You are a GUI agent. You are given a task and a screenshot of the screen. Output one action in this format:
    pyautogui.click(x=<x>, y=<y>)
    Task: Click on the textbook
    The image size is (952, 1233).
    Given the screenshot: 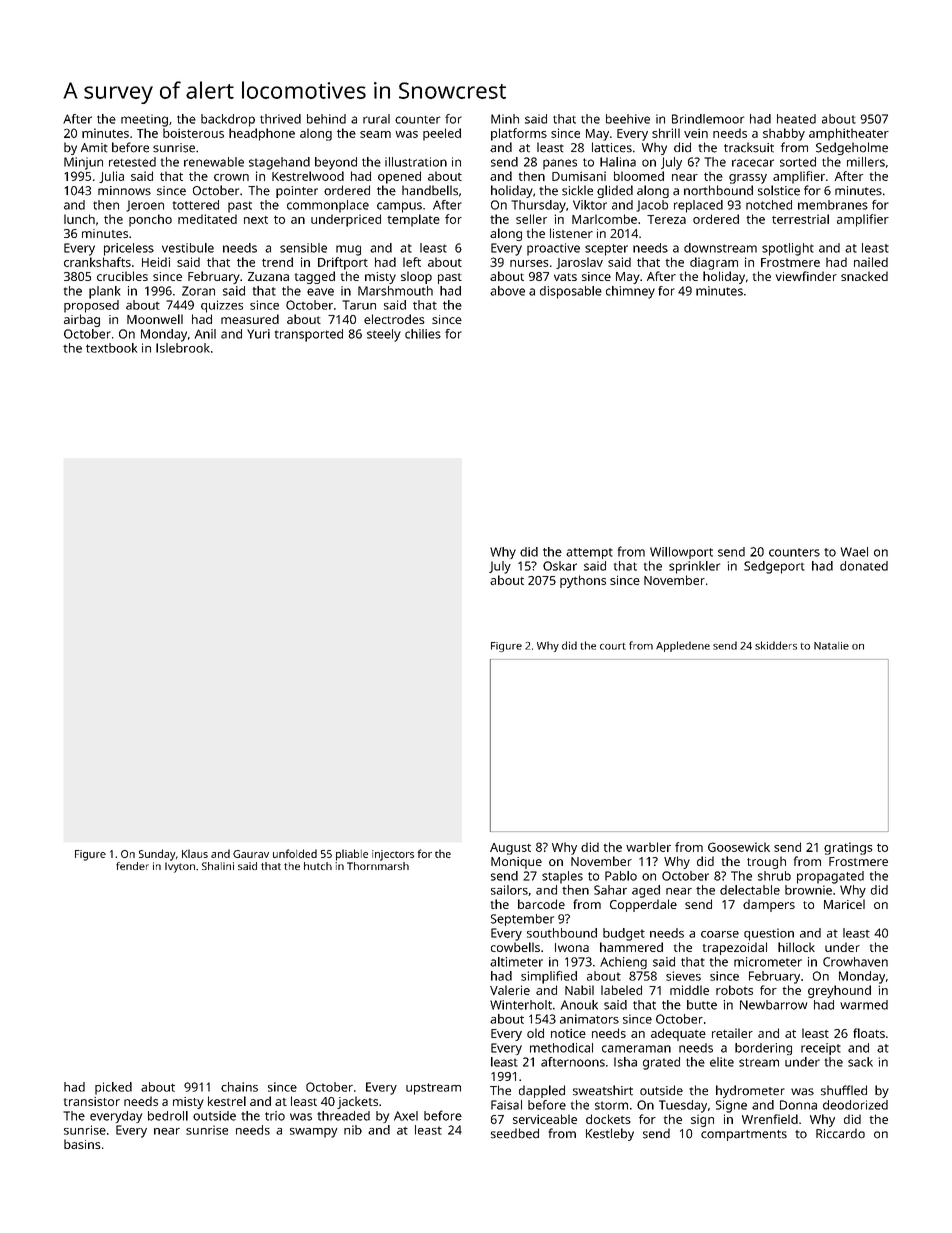 What is the action you would take?
    pyautogui.click(x=111, y=348)
